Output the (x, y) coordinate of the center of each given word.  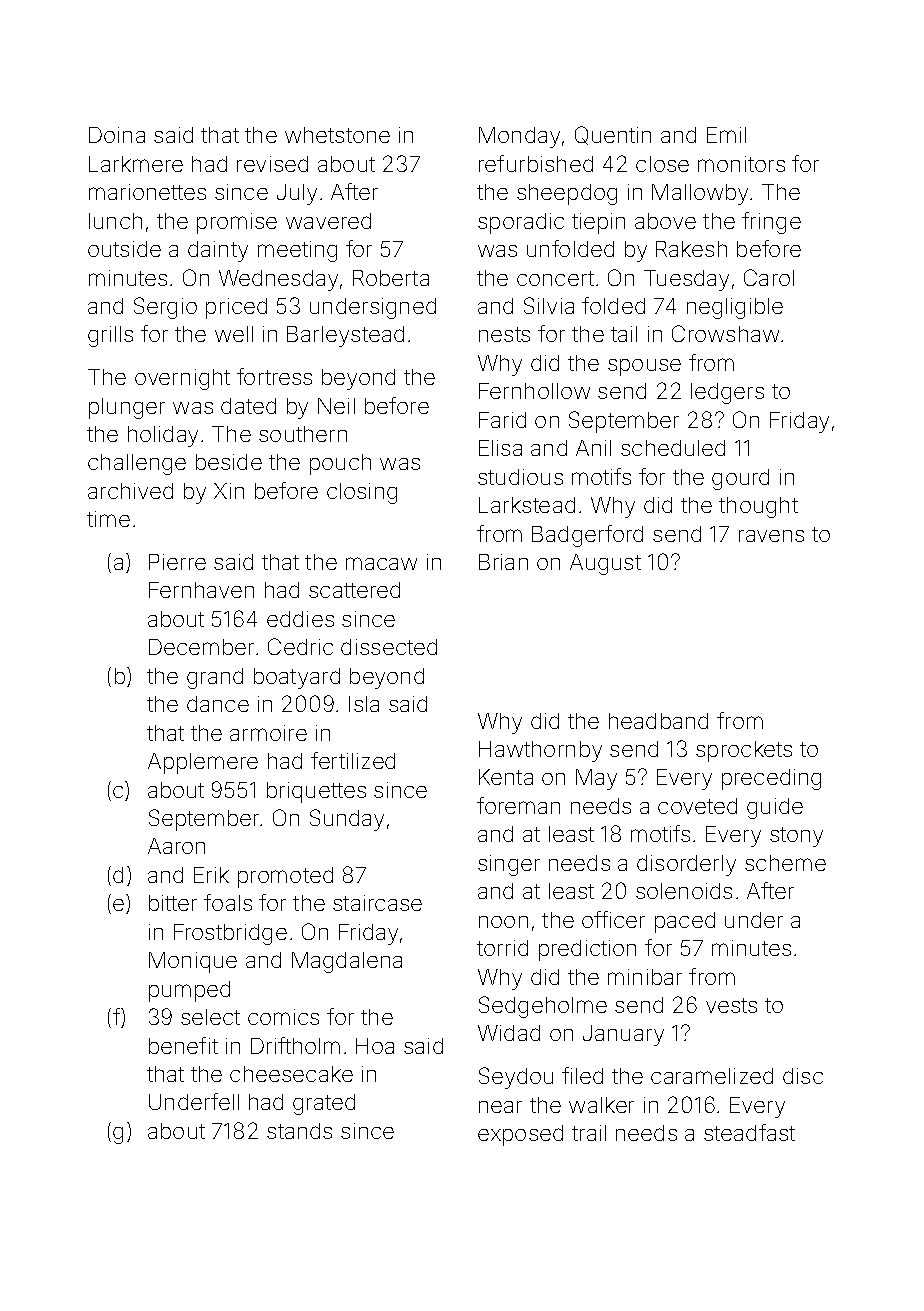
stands (299, 1131)
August (605, 564)
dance (218, 704)
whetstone (337, 135)
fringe (771, 223)
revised (272, 164)
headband (658, 721)
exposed (520, 1135)
